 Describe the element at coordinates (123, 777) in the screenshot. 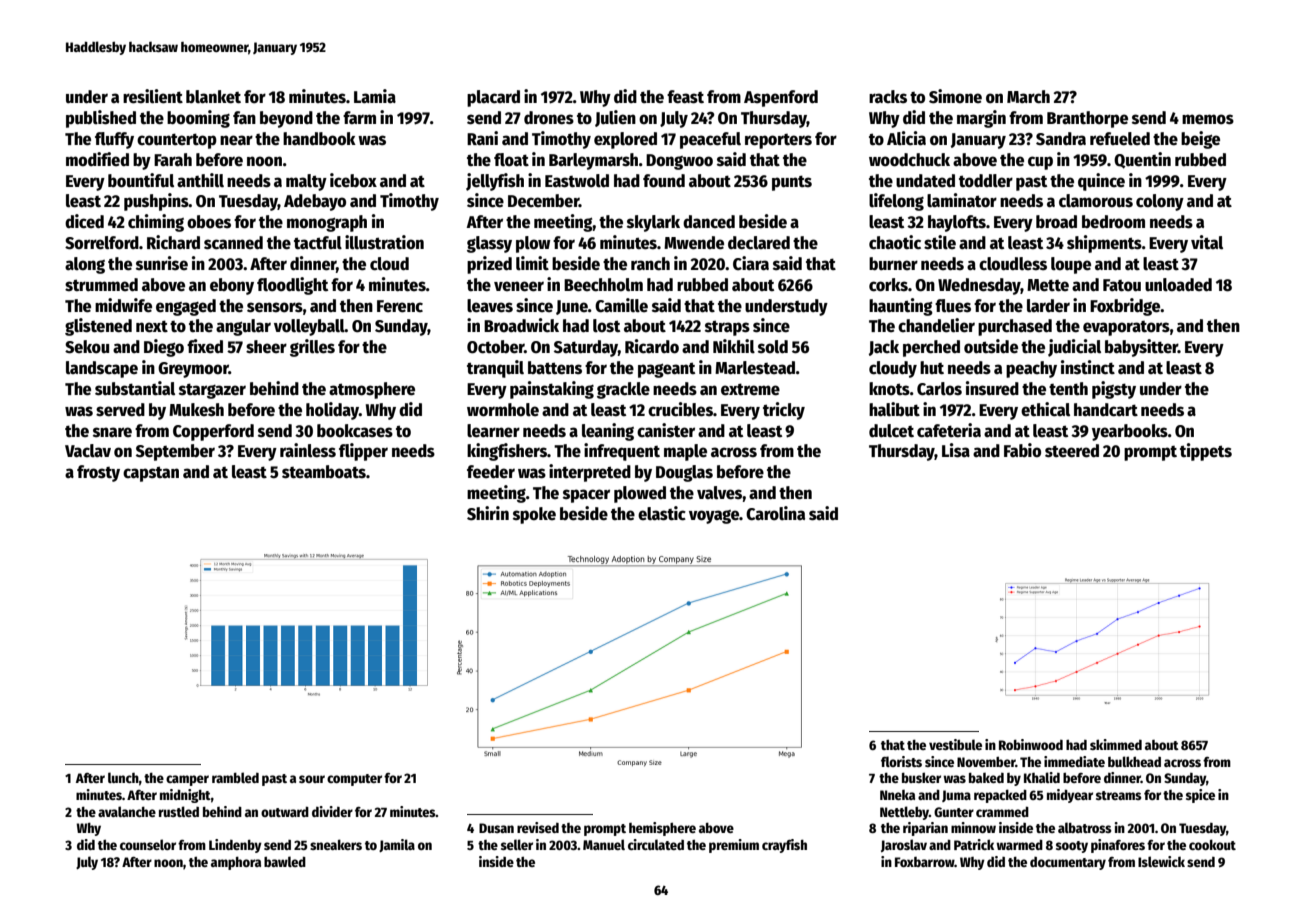

I see `lunch` at that location.
